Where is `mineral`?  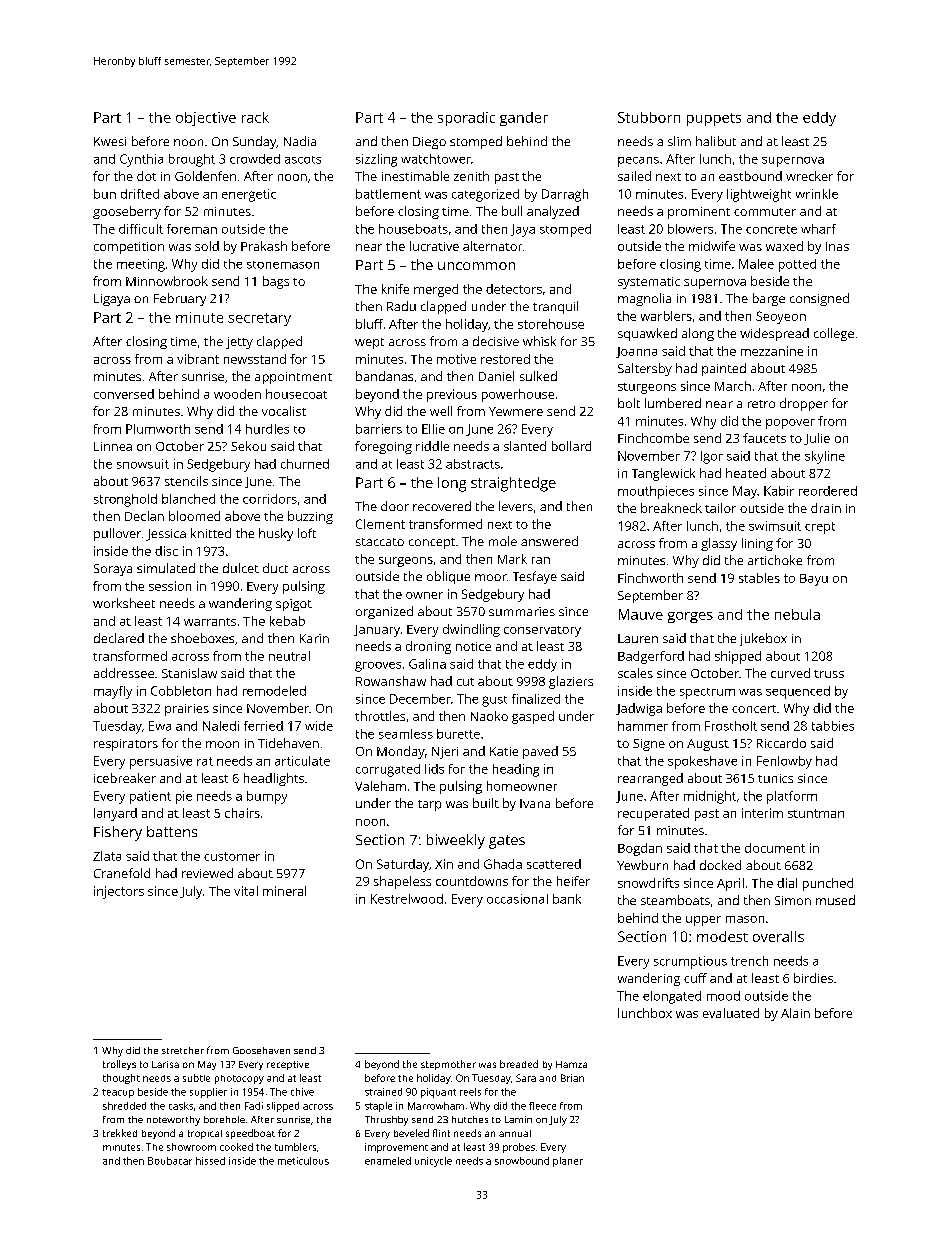
mineral is located at coordinates (284, 891).
